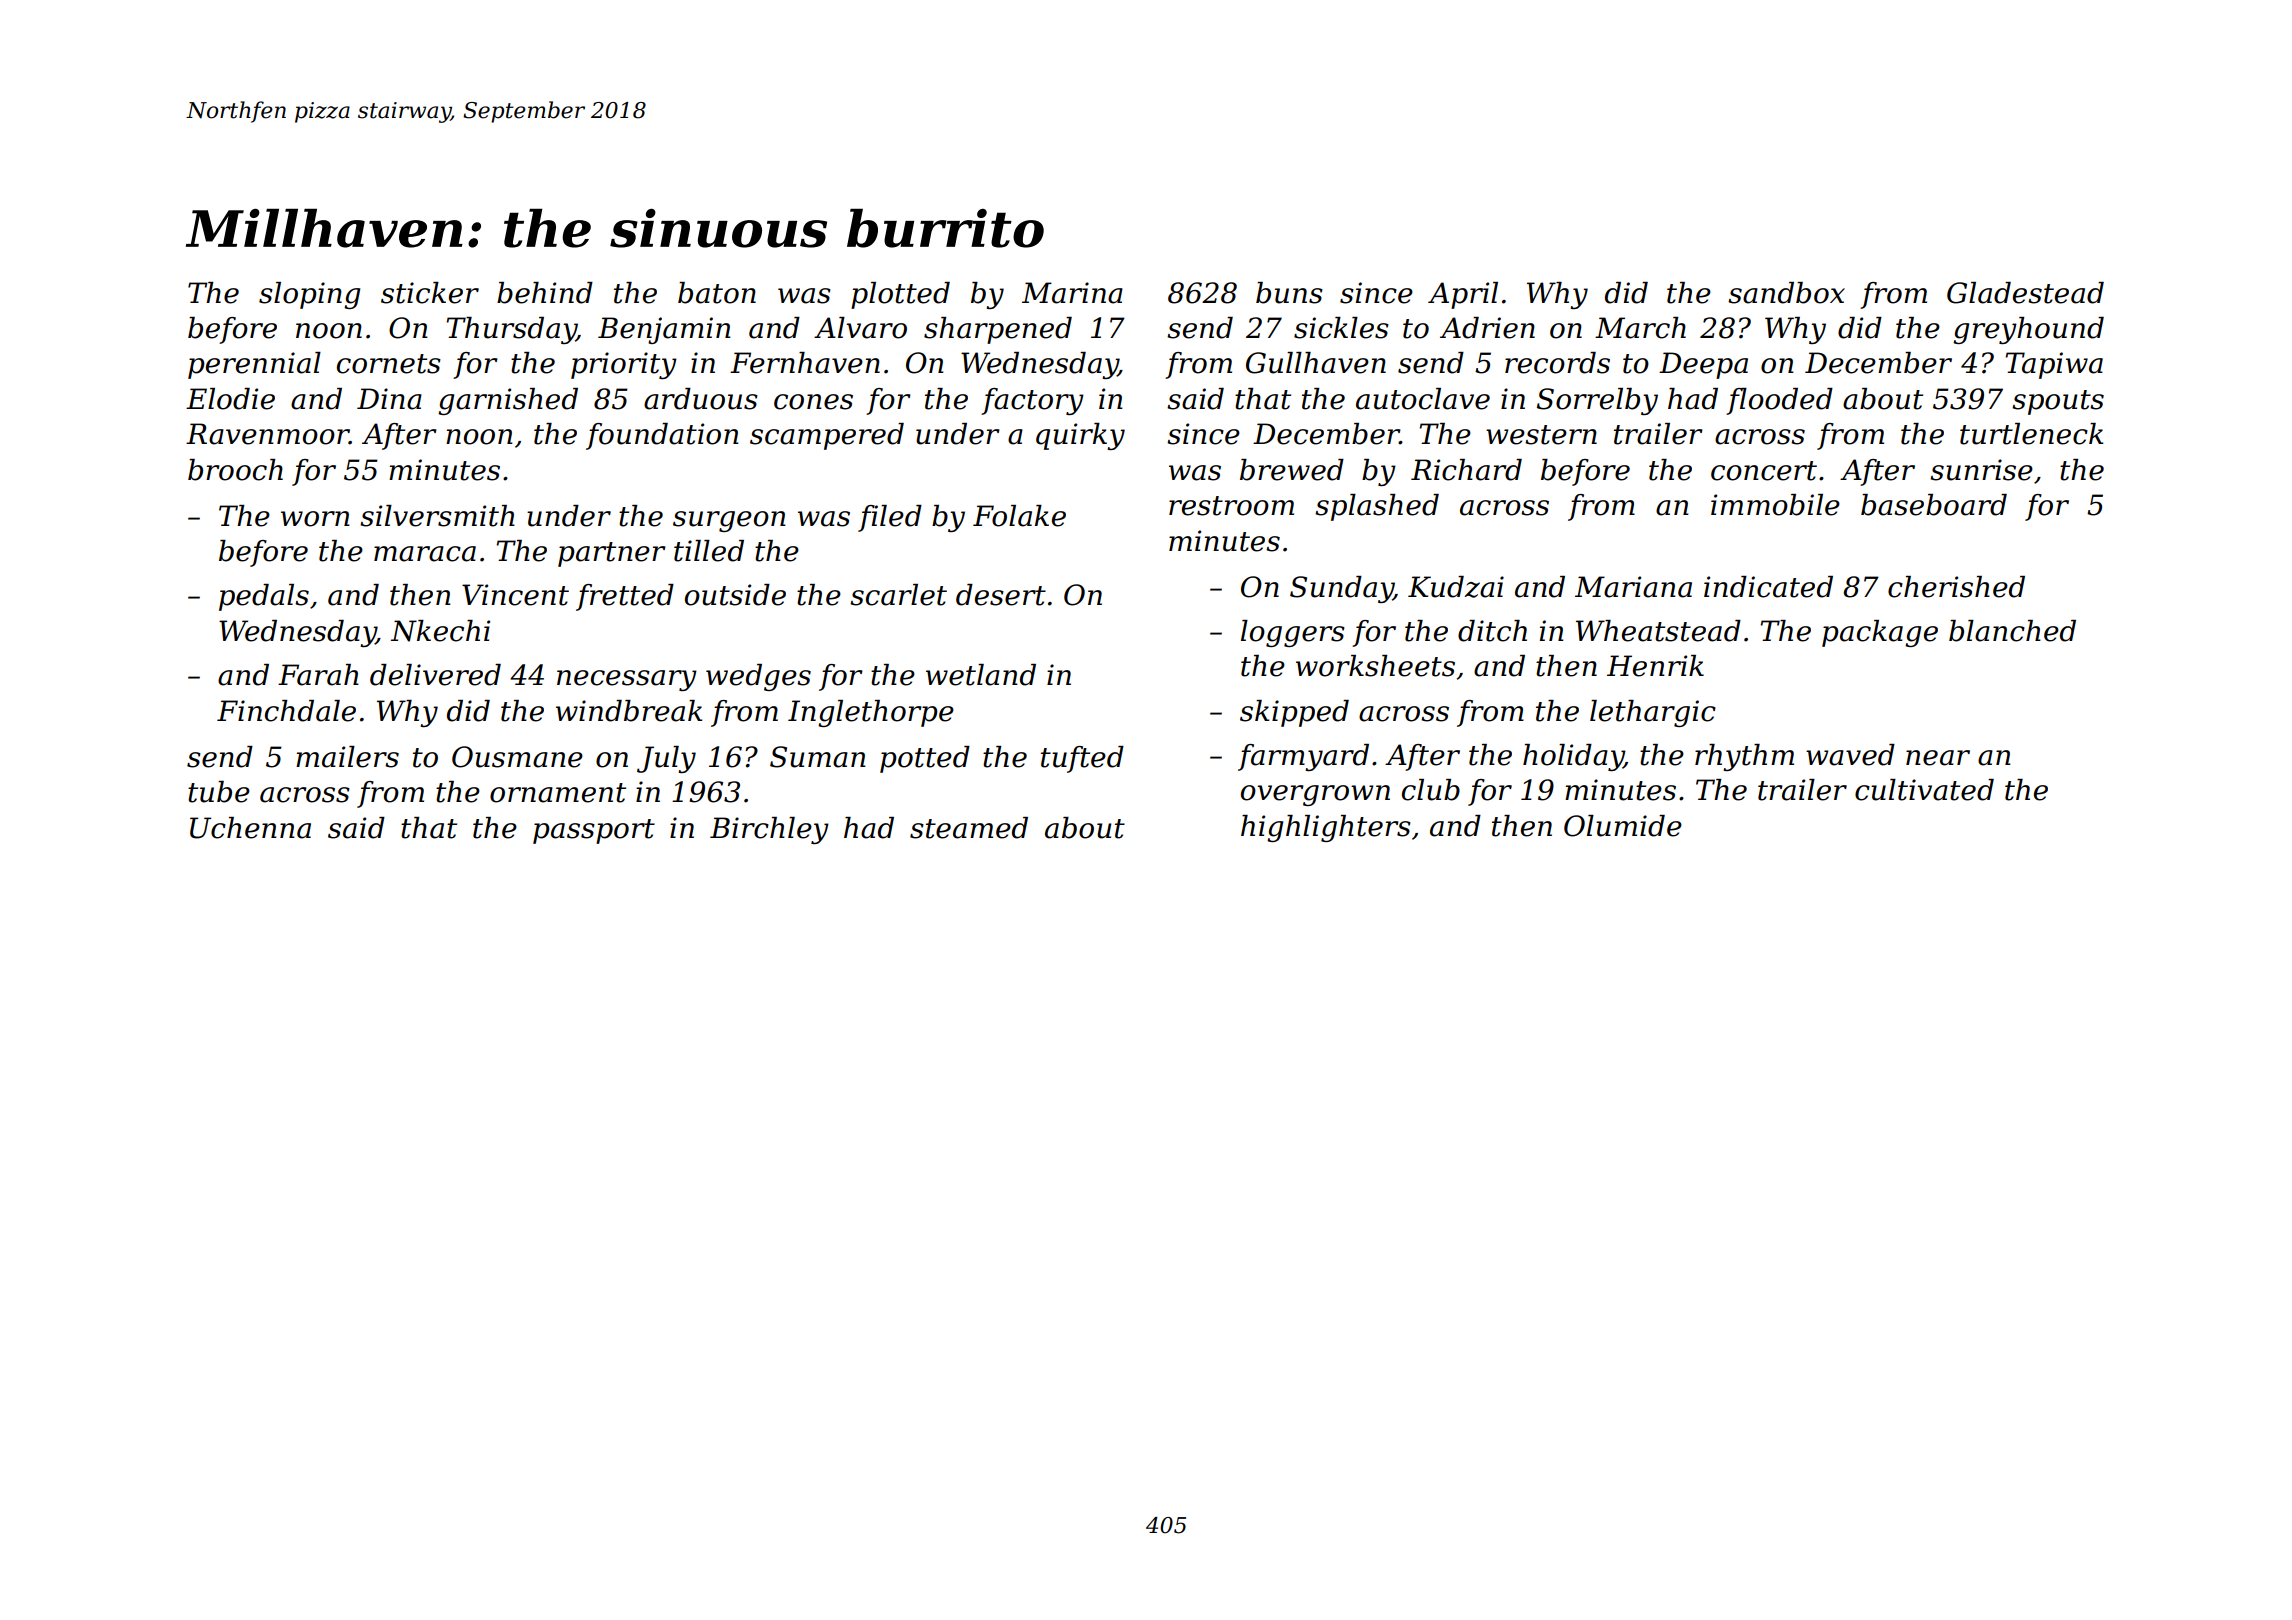  What do you see at coordinates (1934, 505) in the image?
I see `baseboard` at bounding box center [1934, 505].
